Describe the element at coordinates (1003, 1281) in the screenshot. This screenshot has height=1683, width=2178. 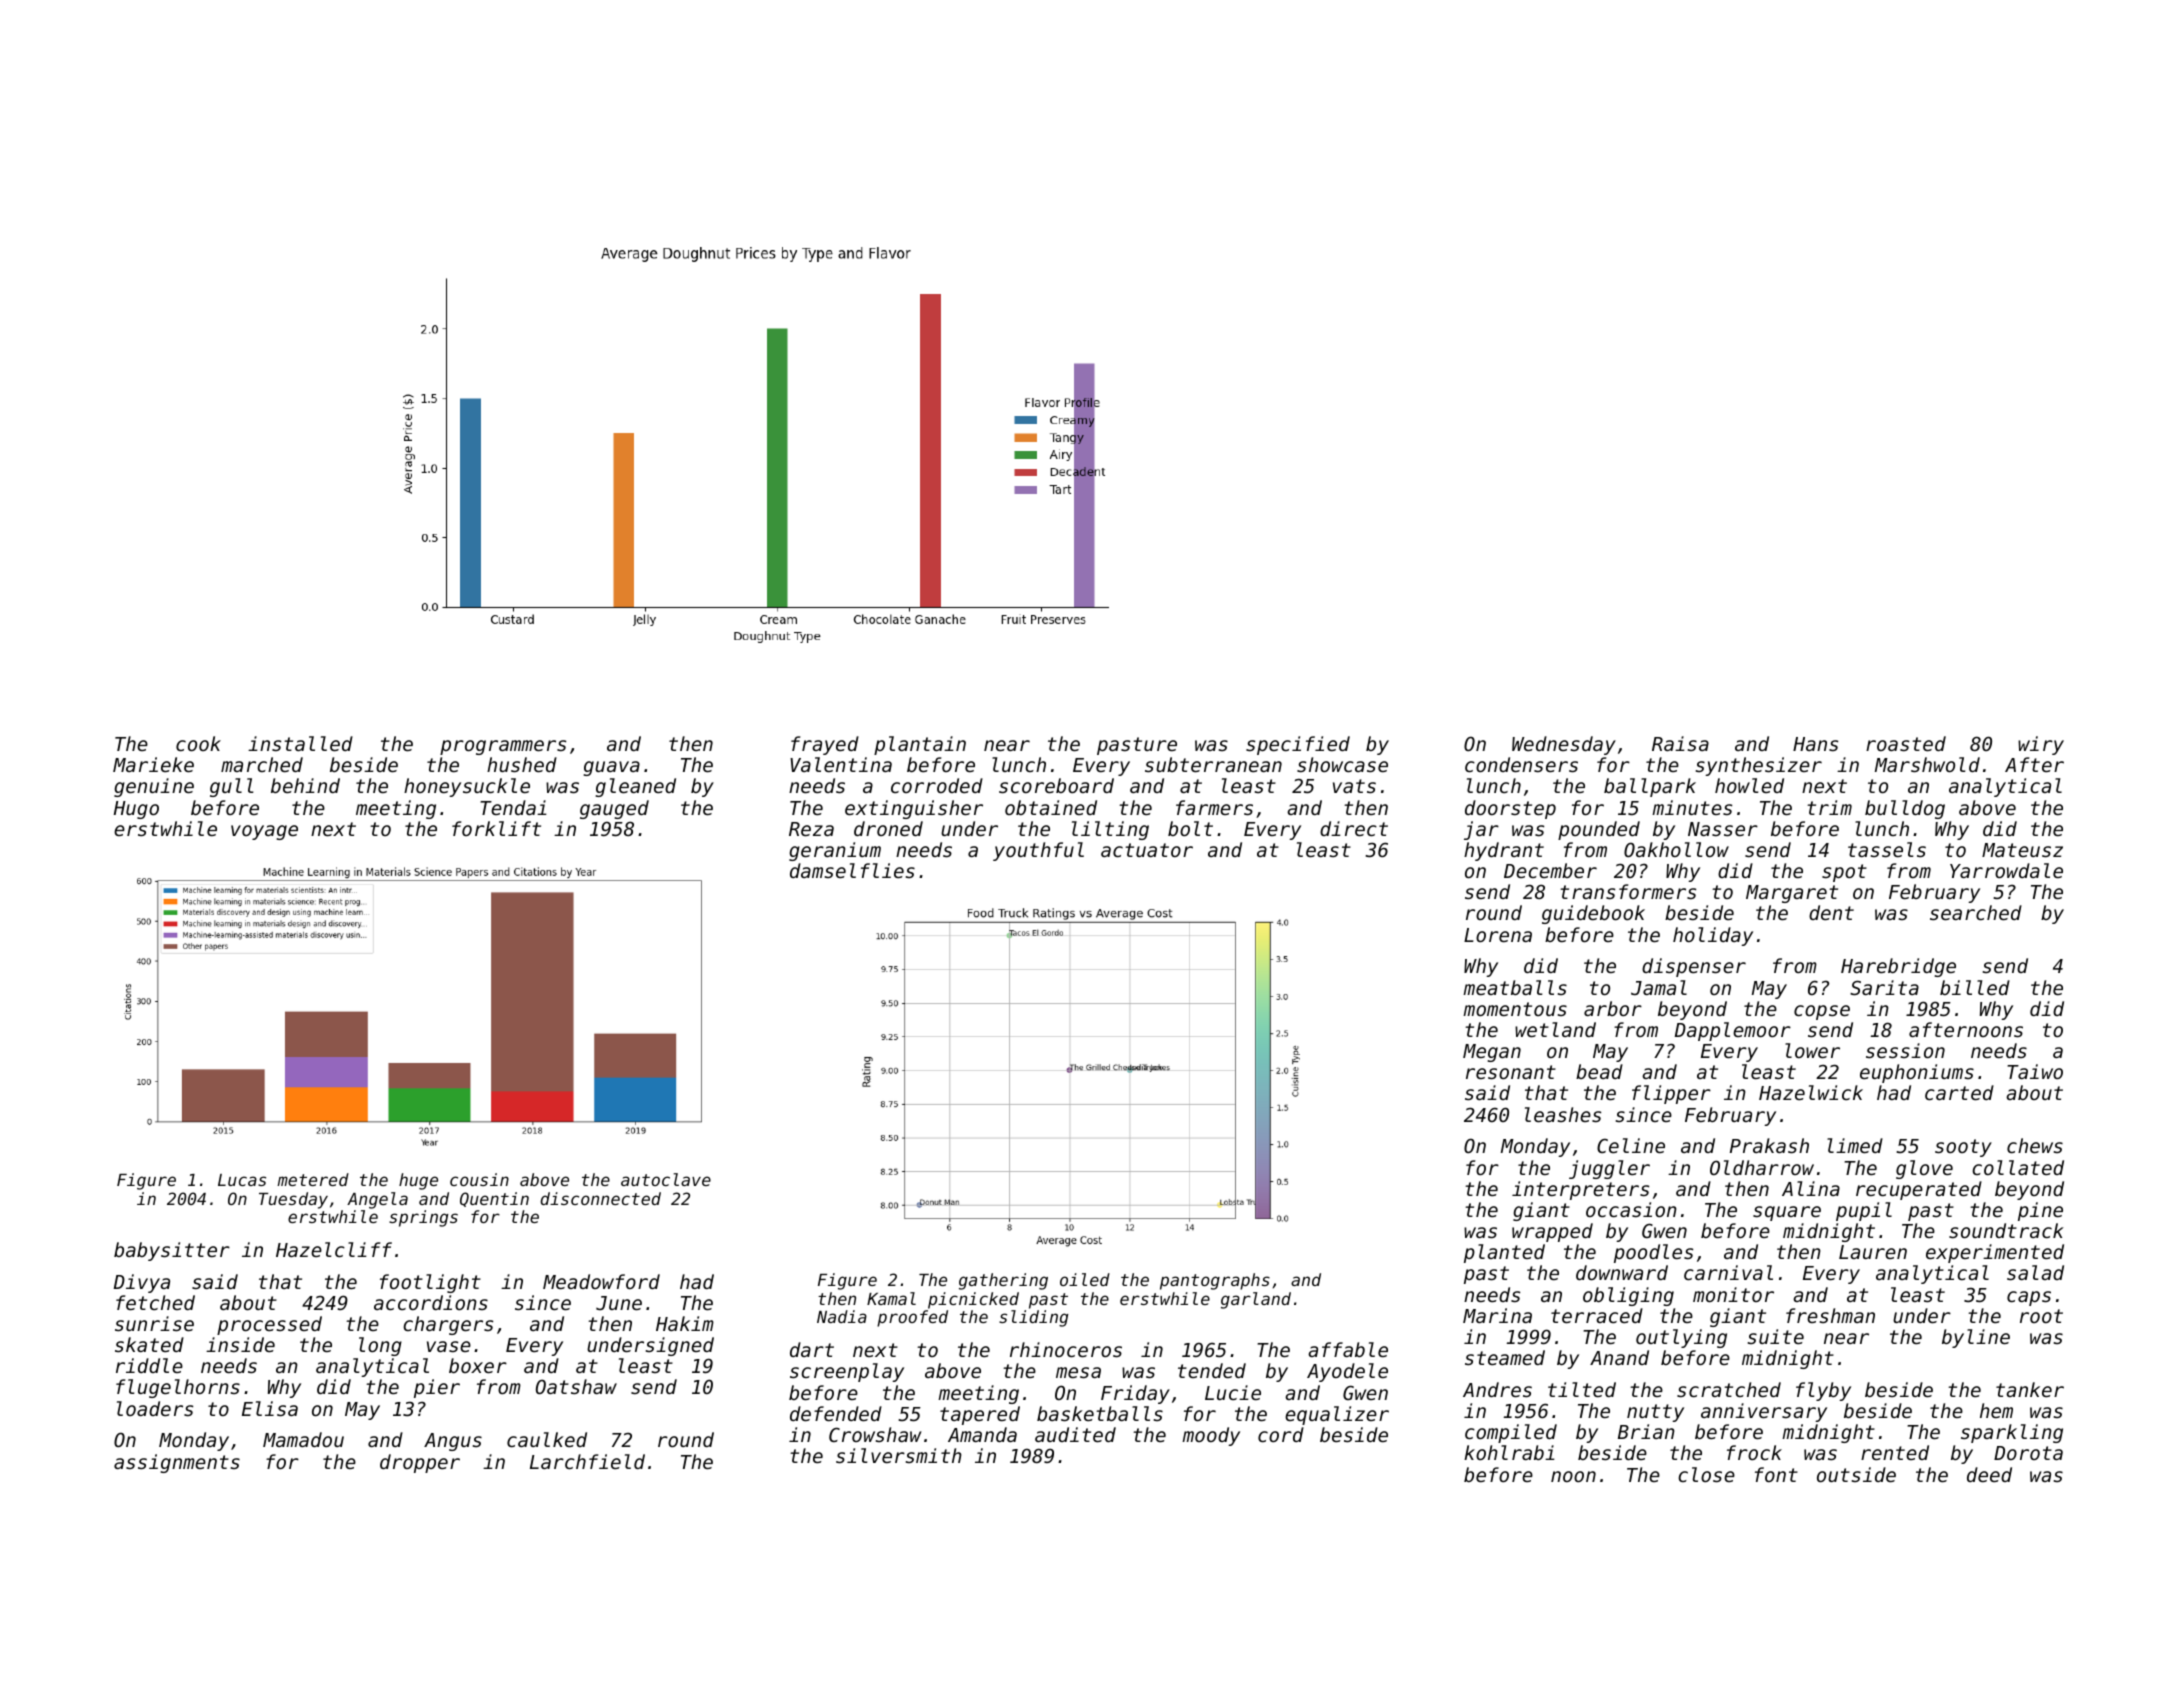
I see `gathering` at that location.
